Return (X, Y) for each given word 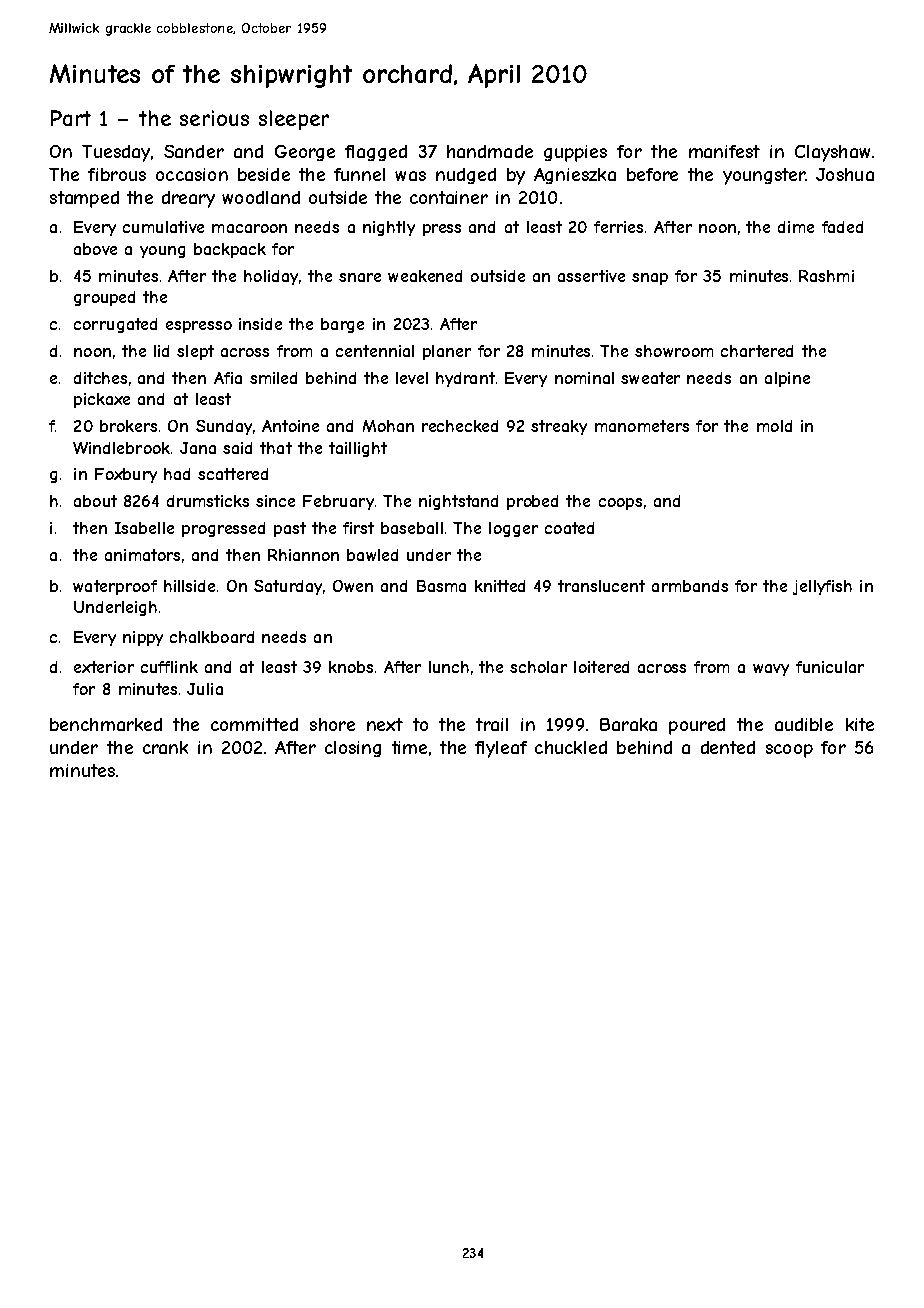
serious (214, 118)
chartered (757, 351)
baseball (412, 528)
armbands (690, 586)
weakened (425, 276)
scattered (233, 474)
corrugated (115, 325)
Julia (205, 689)
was (410, 176)
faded (842, 227)
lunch (449, 667)
